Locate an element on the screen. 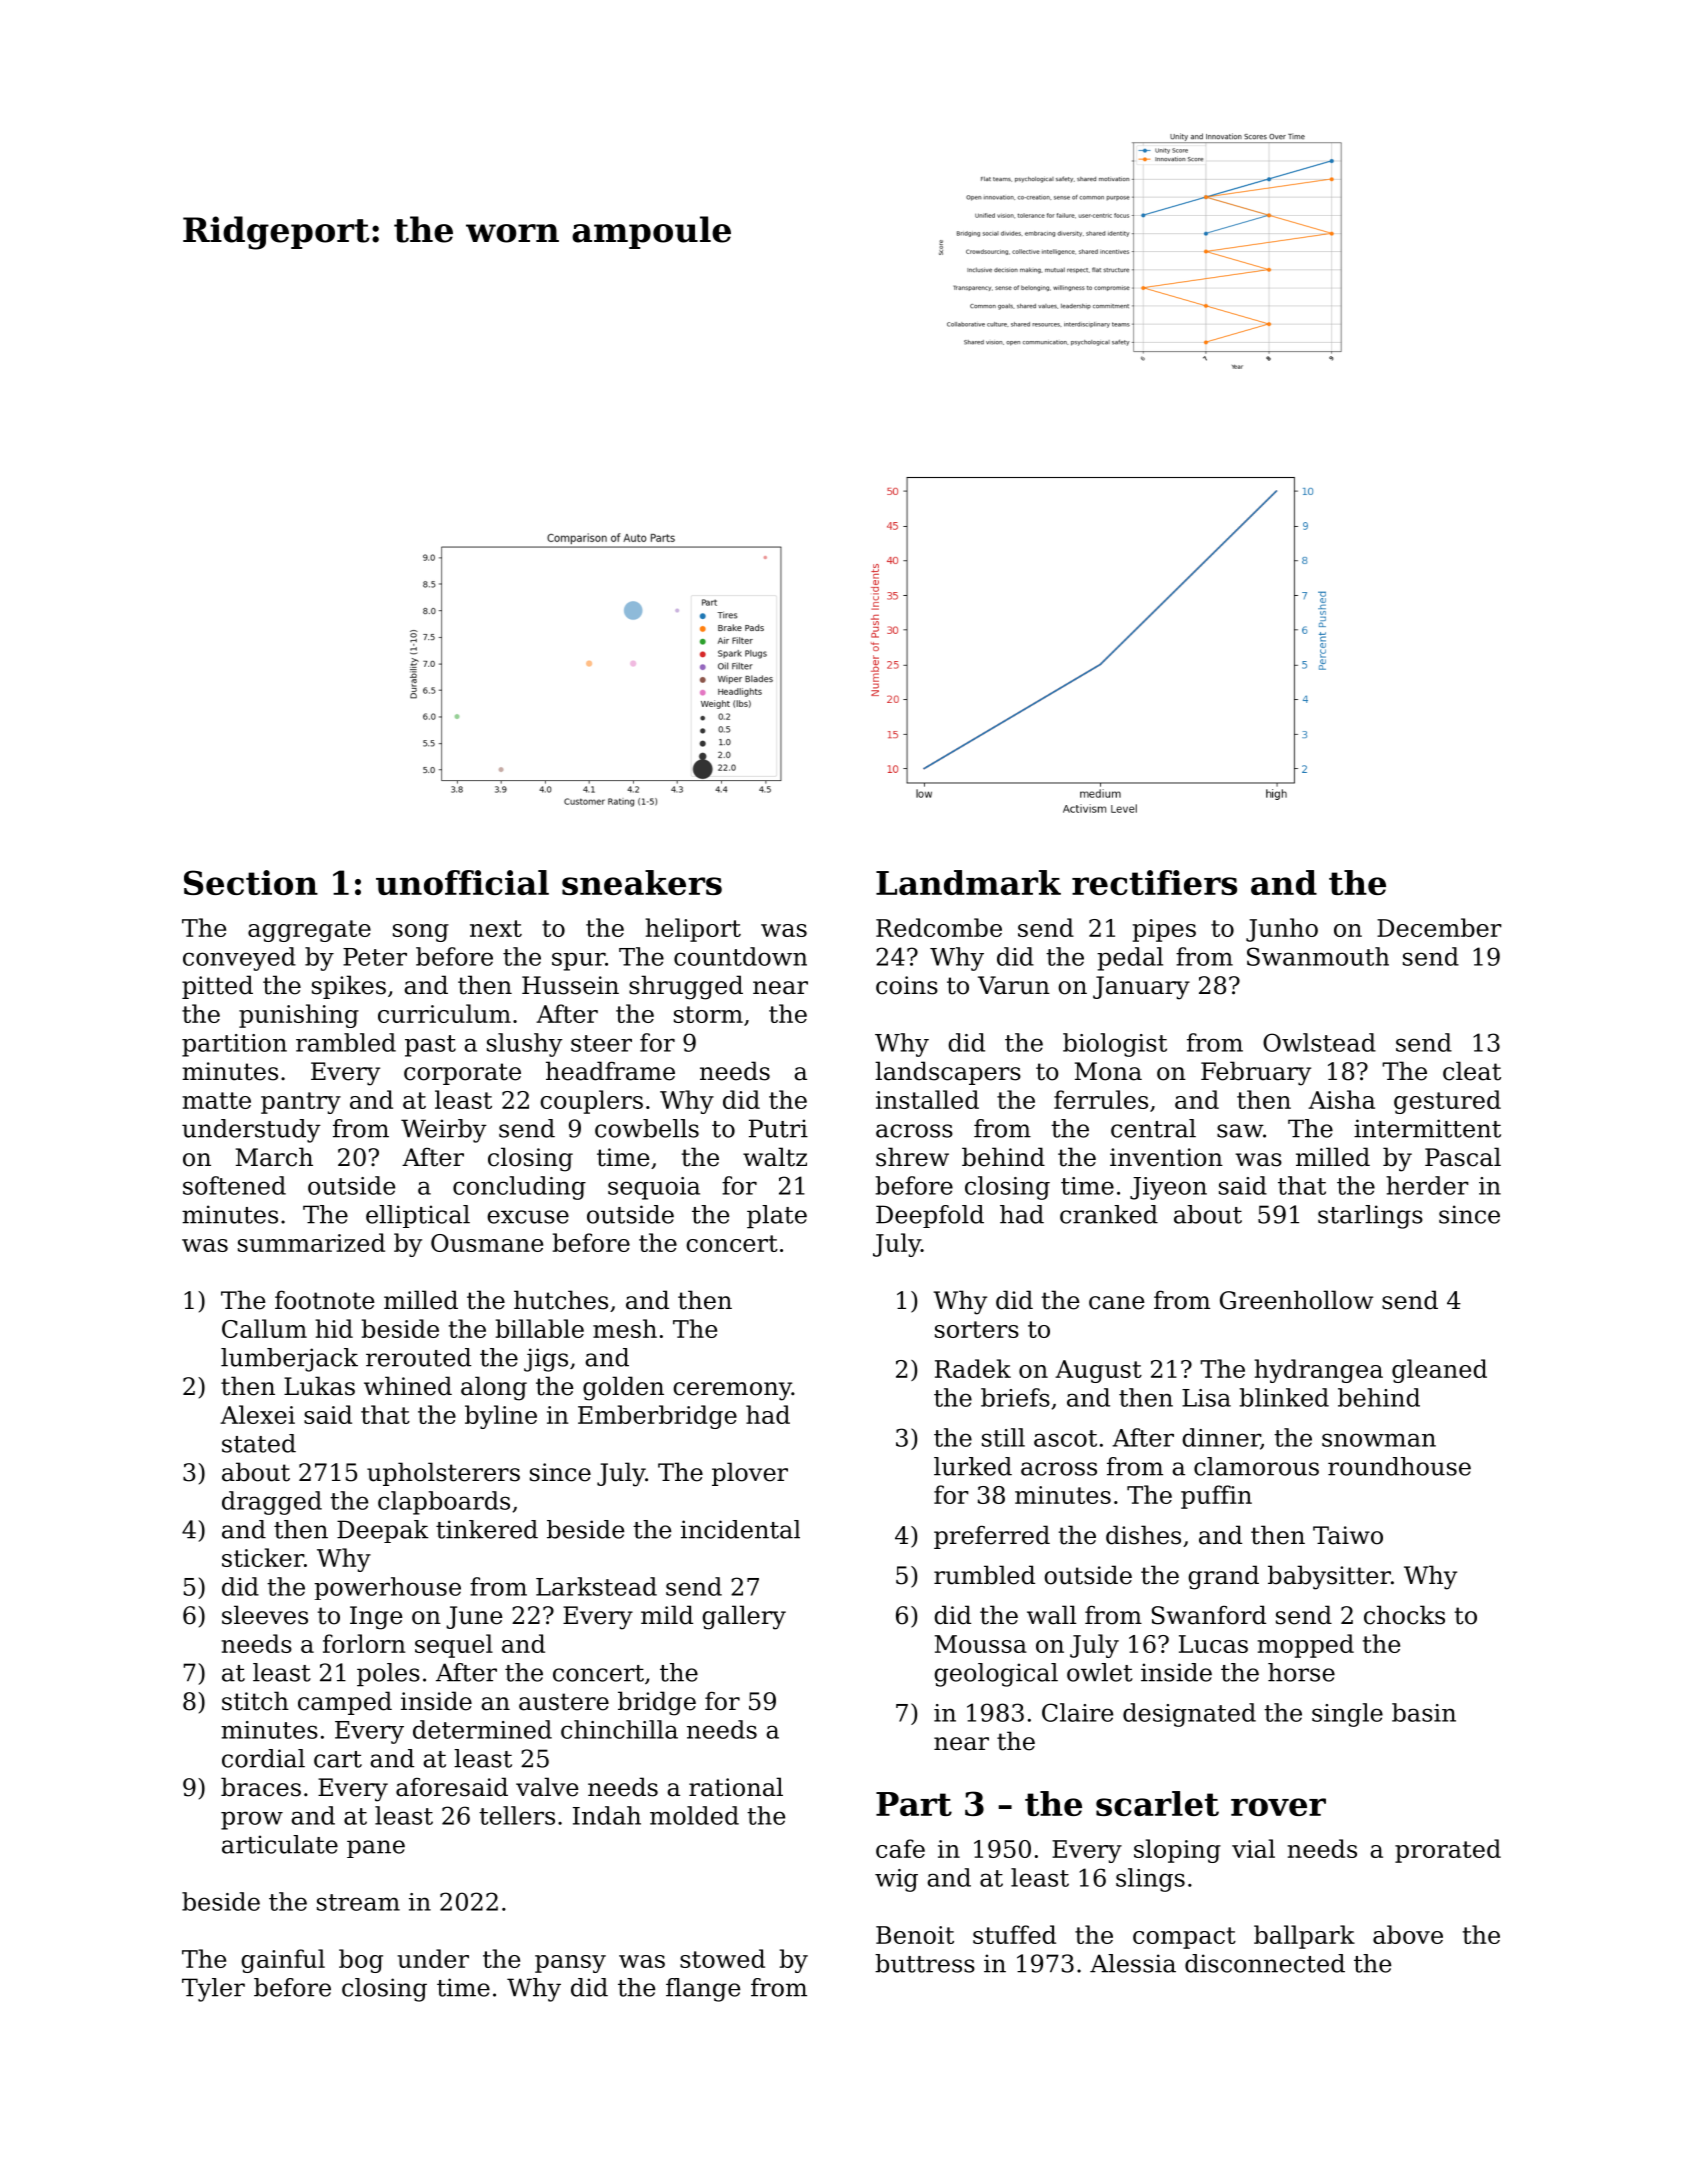  upholsterers is located at coordinates (443, 1474).
